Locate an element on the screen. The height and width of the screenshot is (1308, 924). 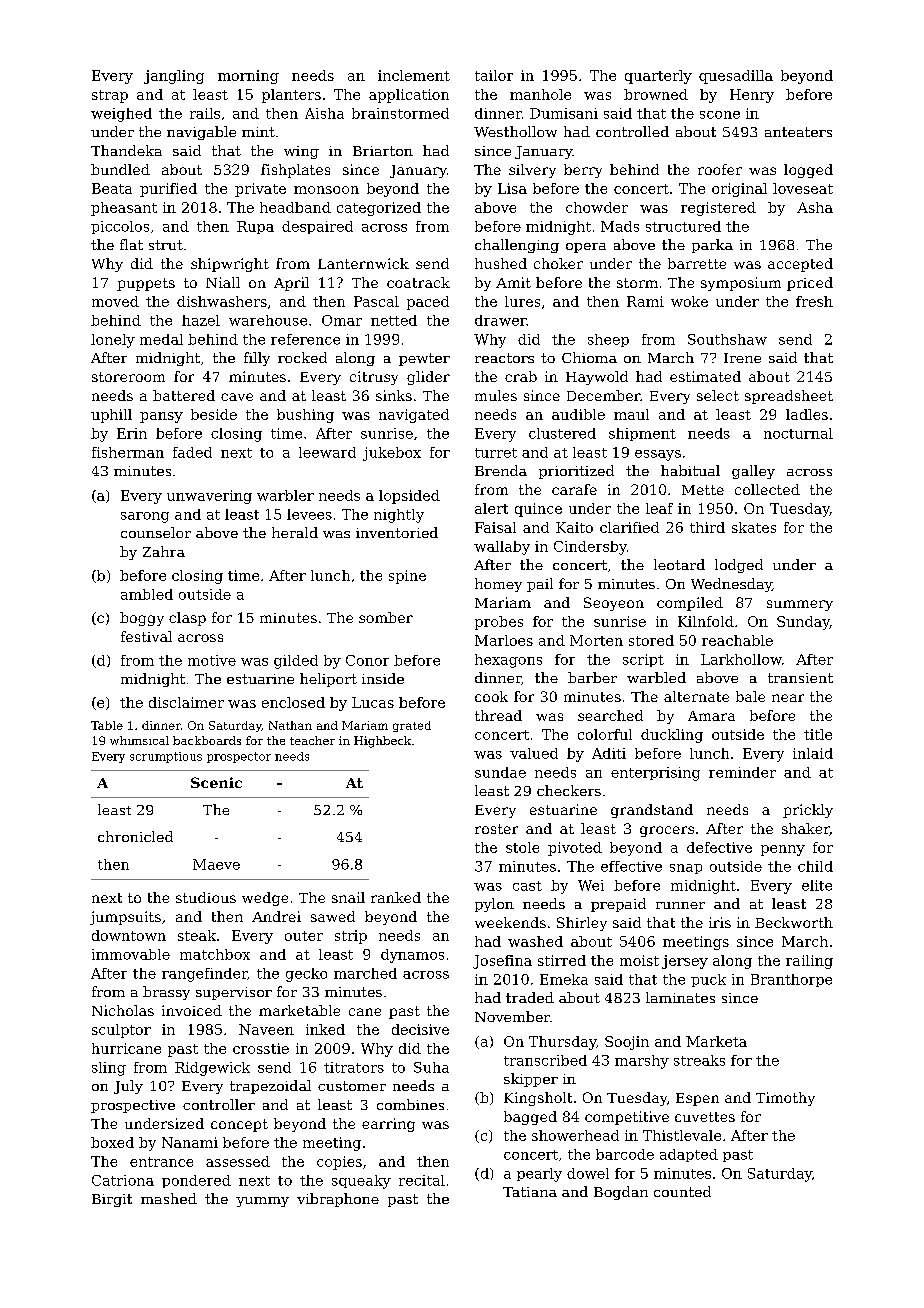
Wednesday is located at coordinates (731, 585).
